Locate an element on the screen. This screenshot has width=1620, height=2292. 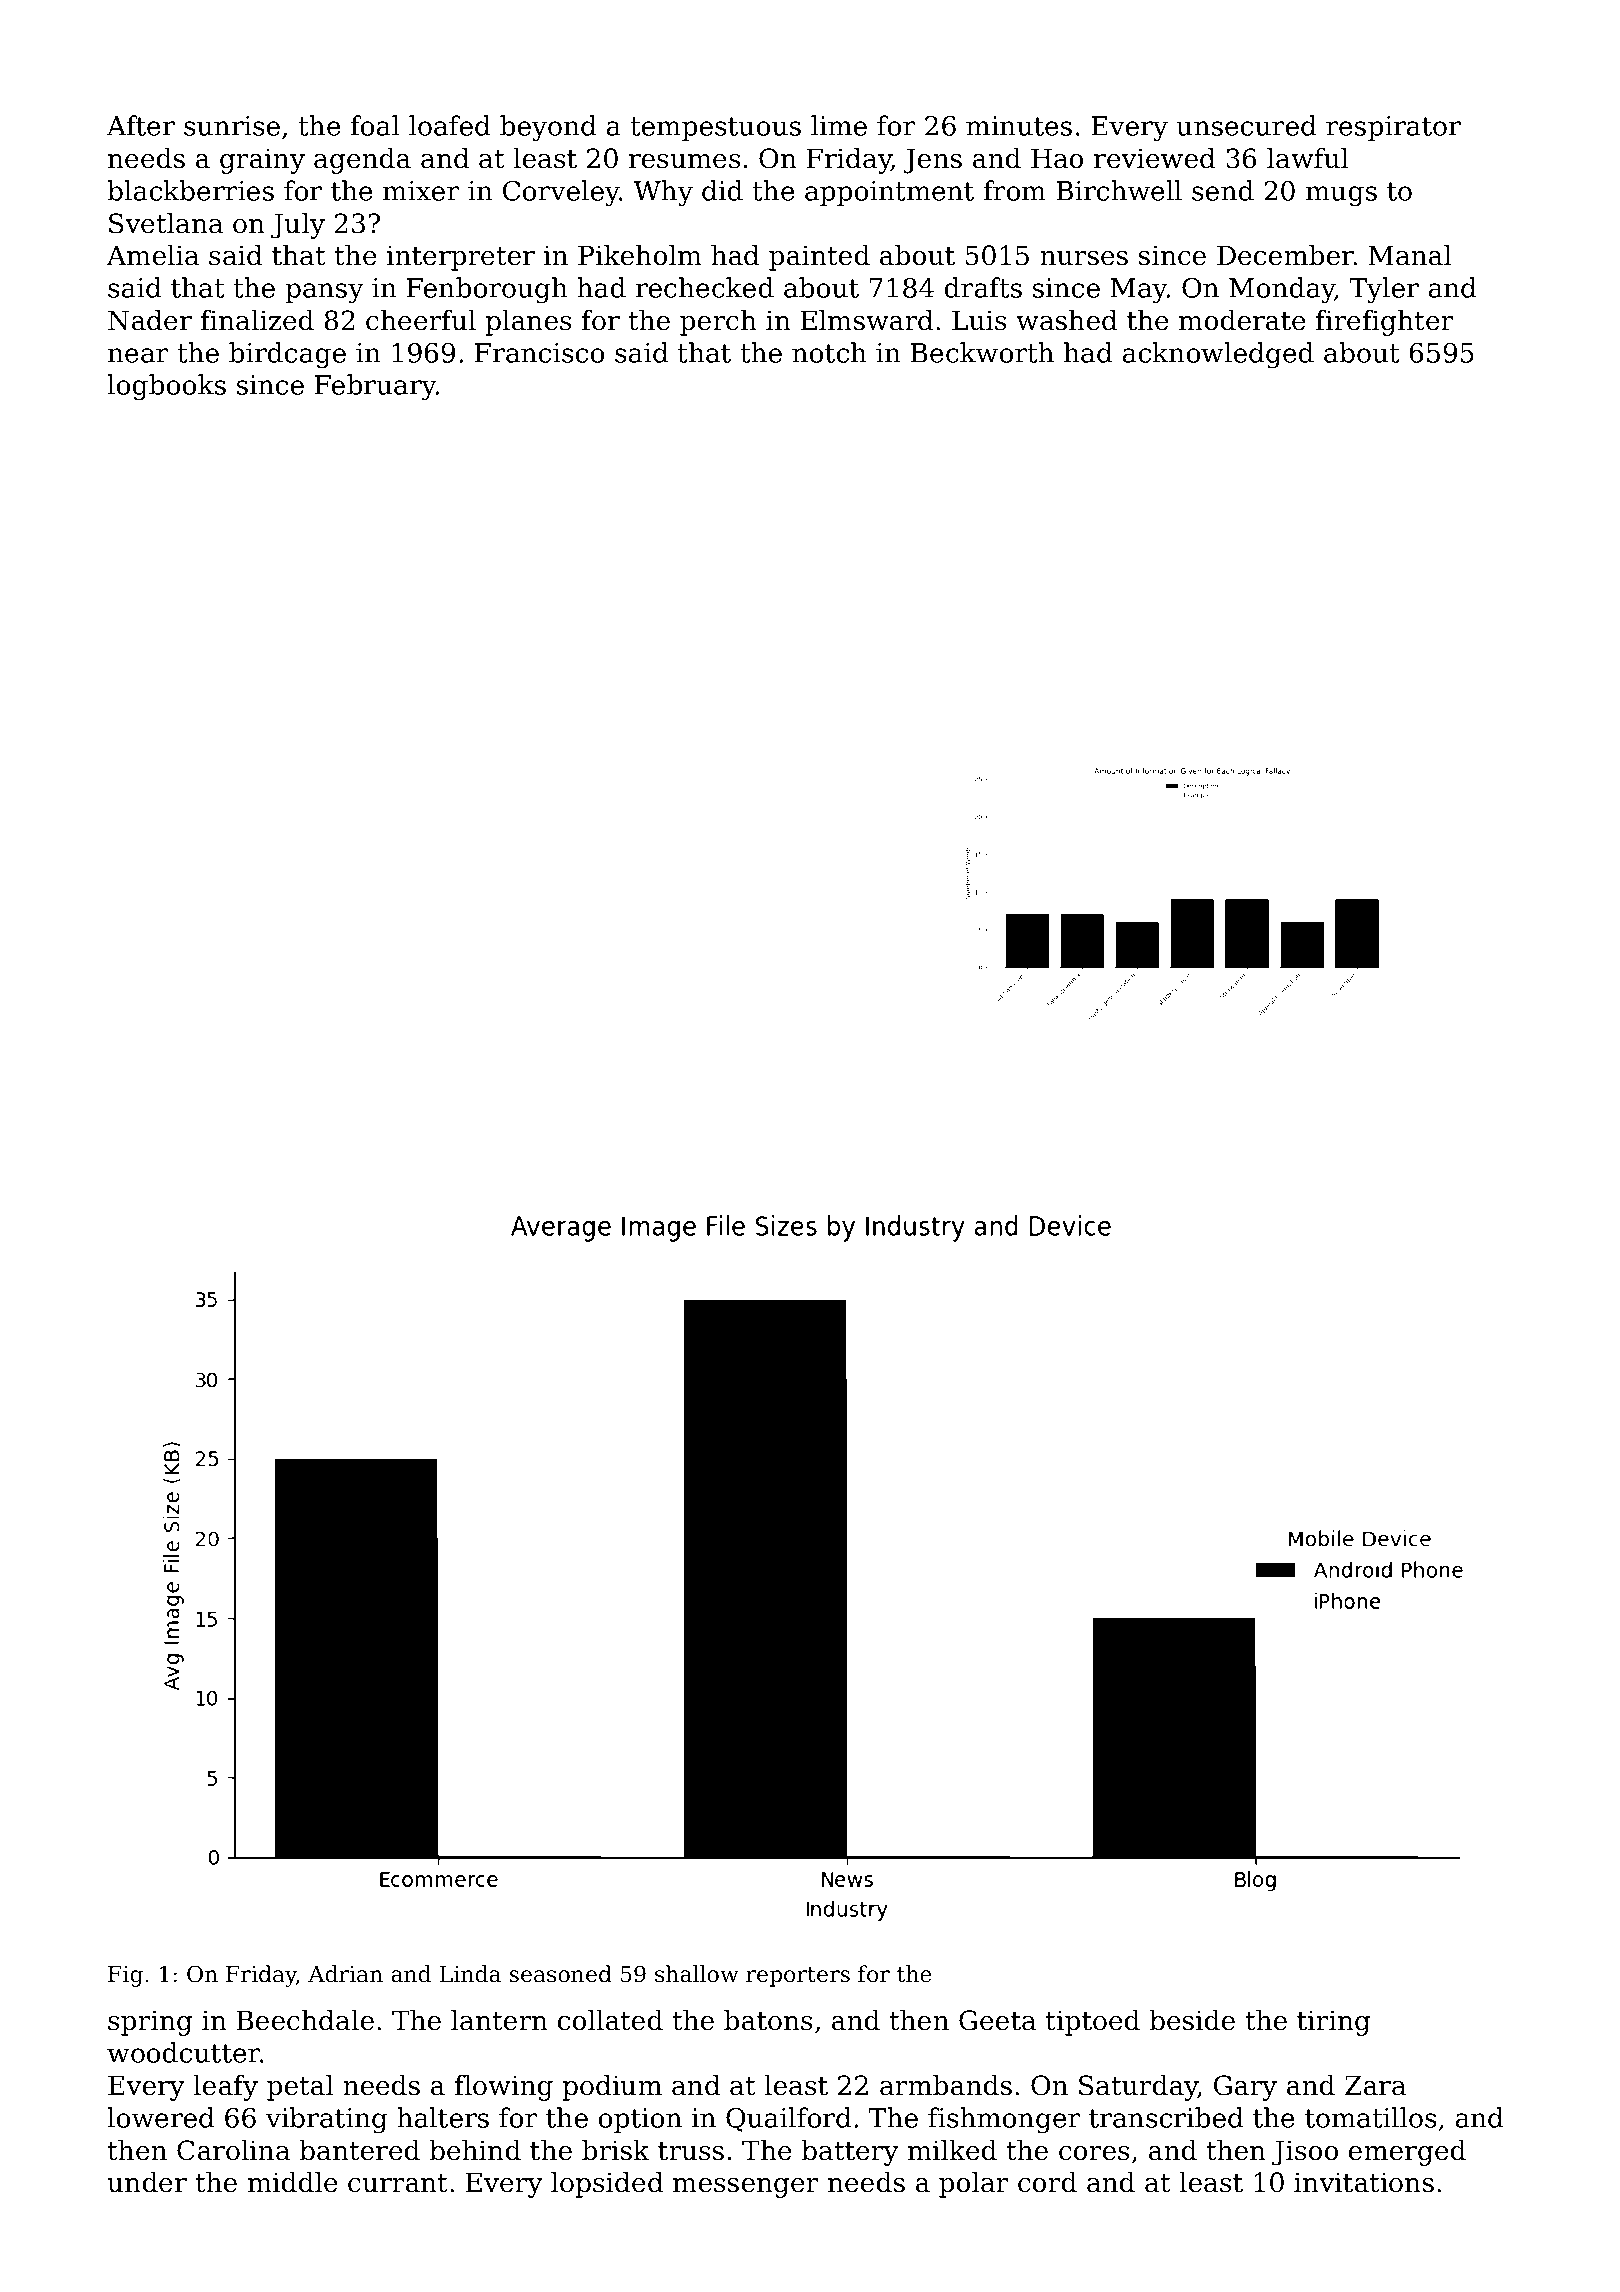
loafed is located at coordinates (449, 125).
